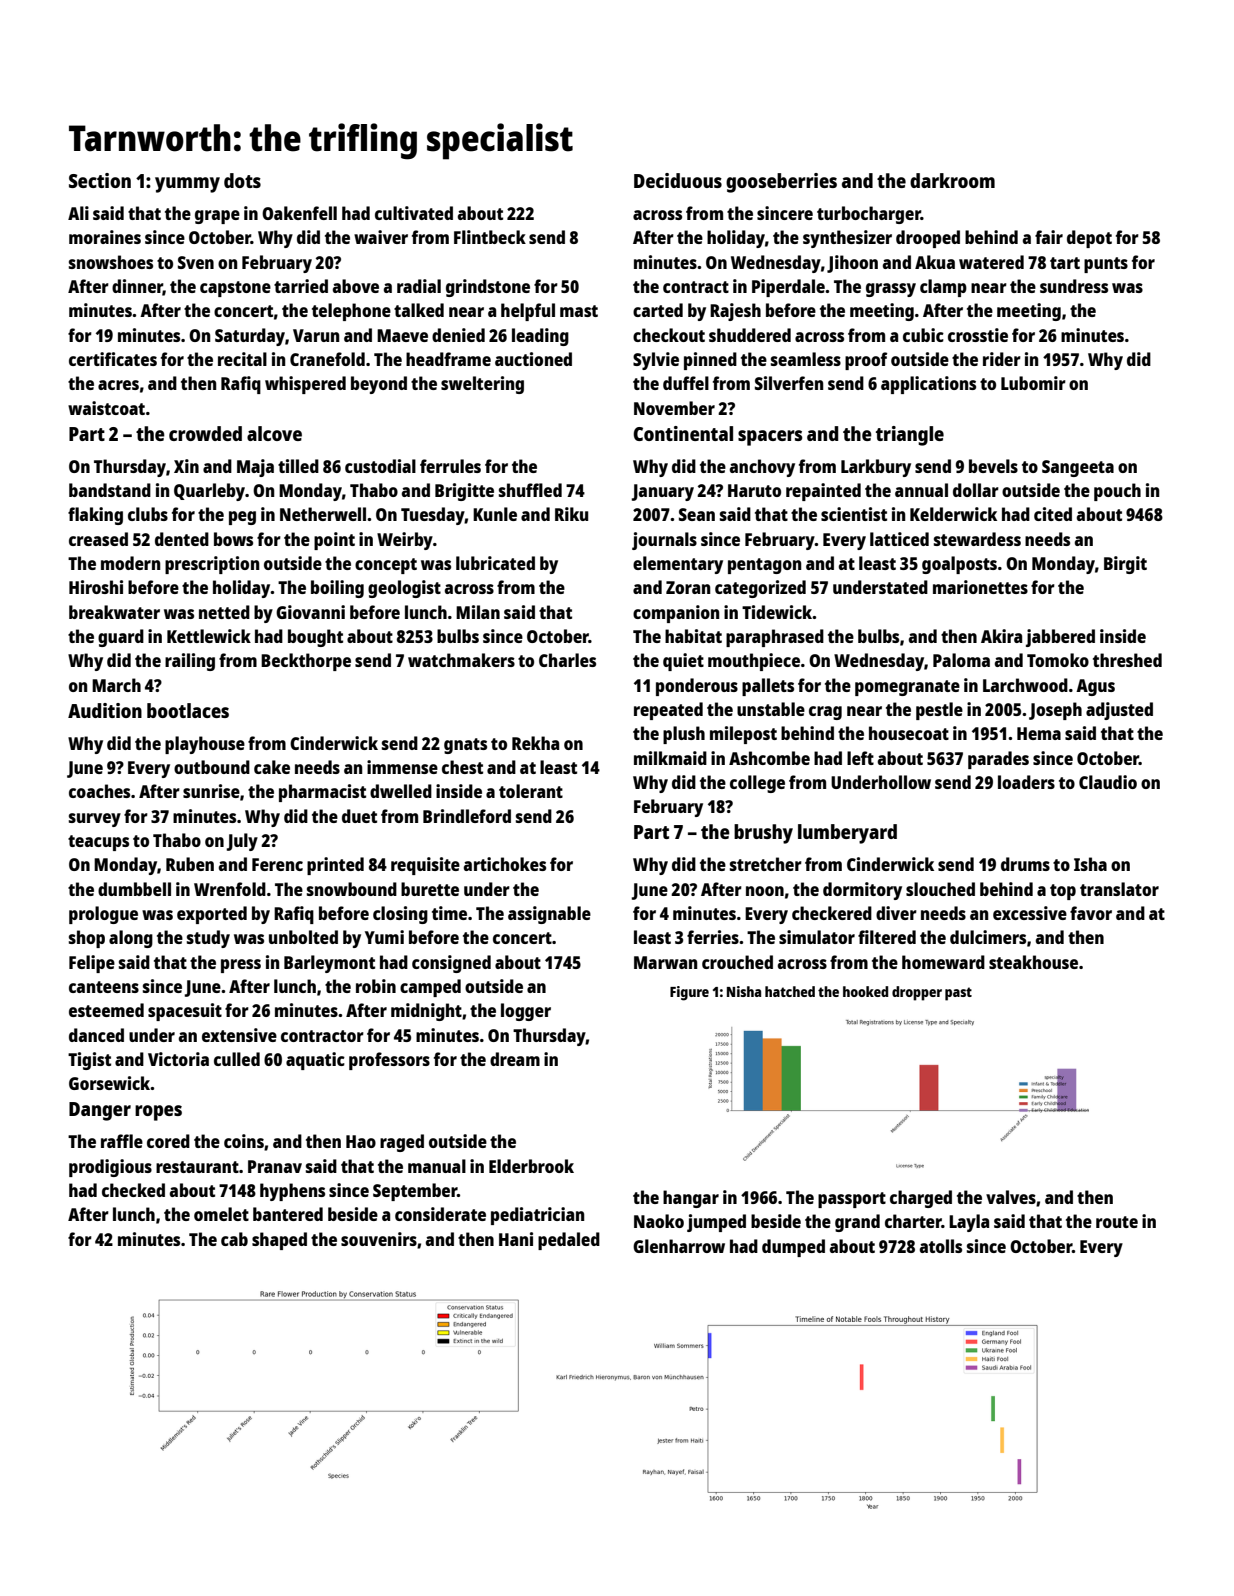 The width and height of the screenshot is (1234, 1596). Describe the element at coordinates (379, 1239) in the screenshot. I see `souvenirs` at that location.
